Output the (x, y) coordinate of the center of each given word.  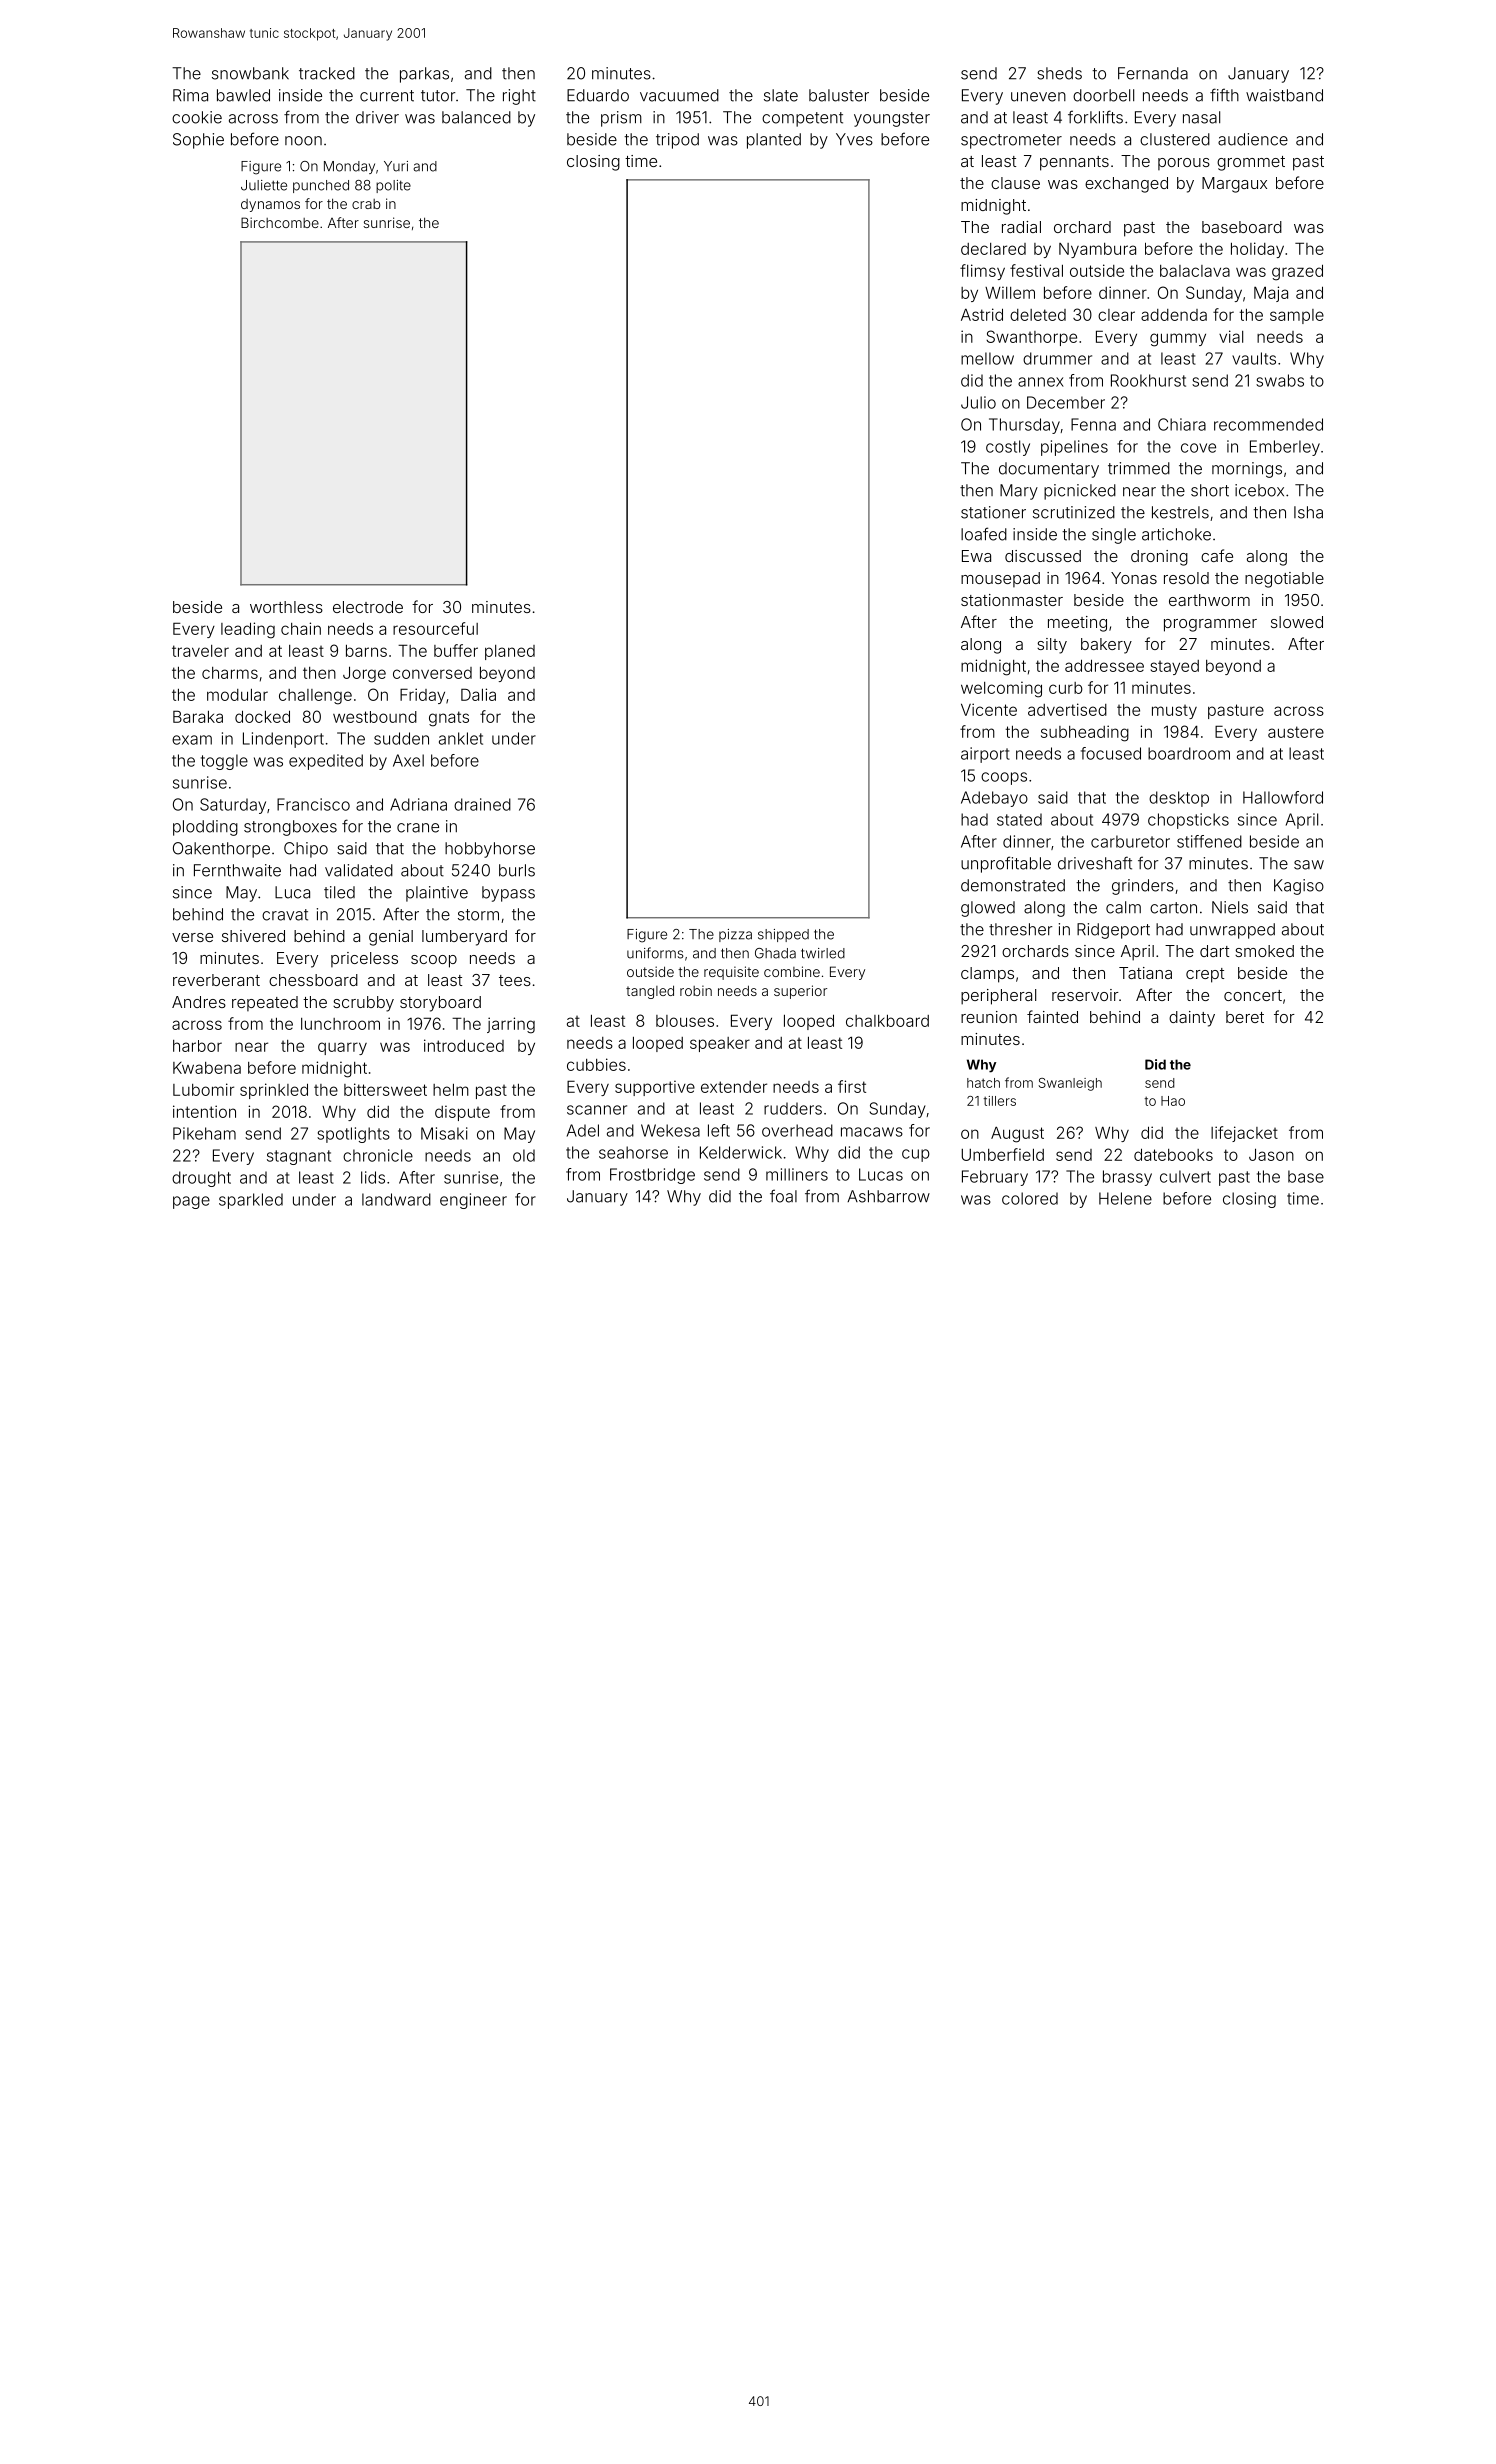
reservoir (1085, 995)
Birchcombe (280, 222)
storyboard (440, 1004)
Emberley (1285, 448)
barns (366, 651)
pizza (735, 935)
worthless (286, 607)
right (519, 97)
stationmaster (1012, 600)
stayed (1175, 667)
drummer (1057, 358)
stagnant (299, 1157)
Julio (978, 402)
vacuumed (679, 95)
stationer (993, 512)
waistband (1284, 95)
